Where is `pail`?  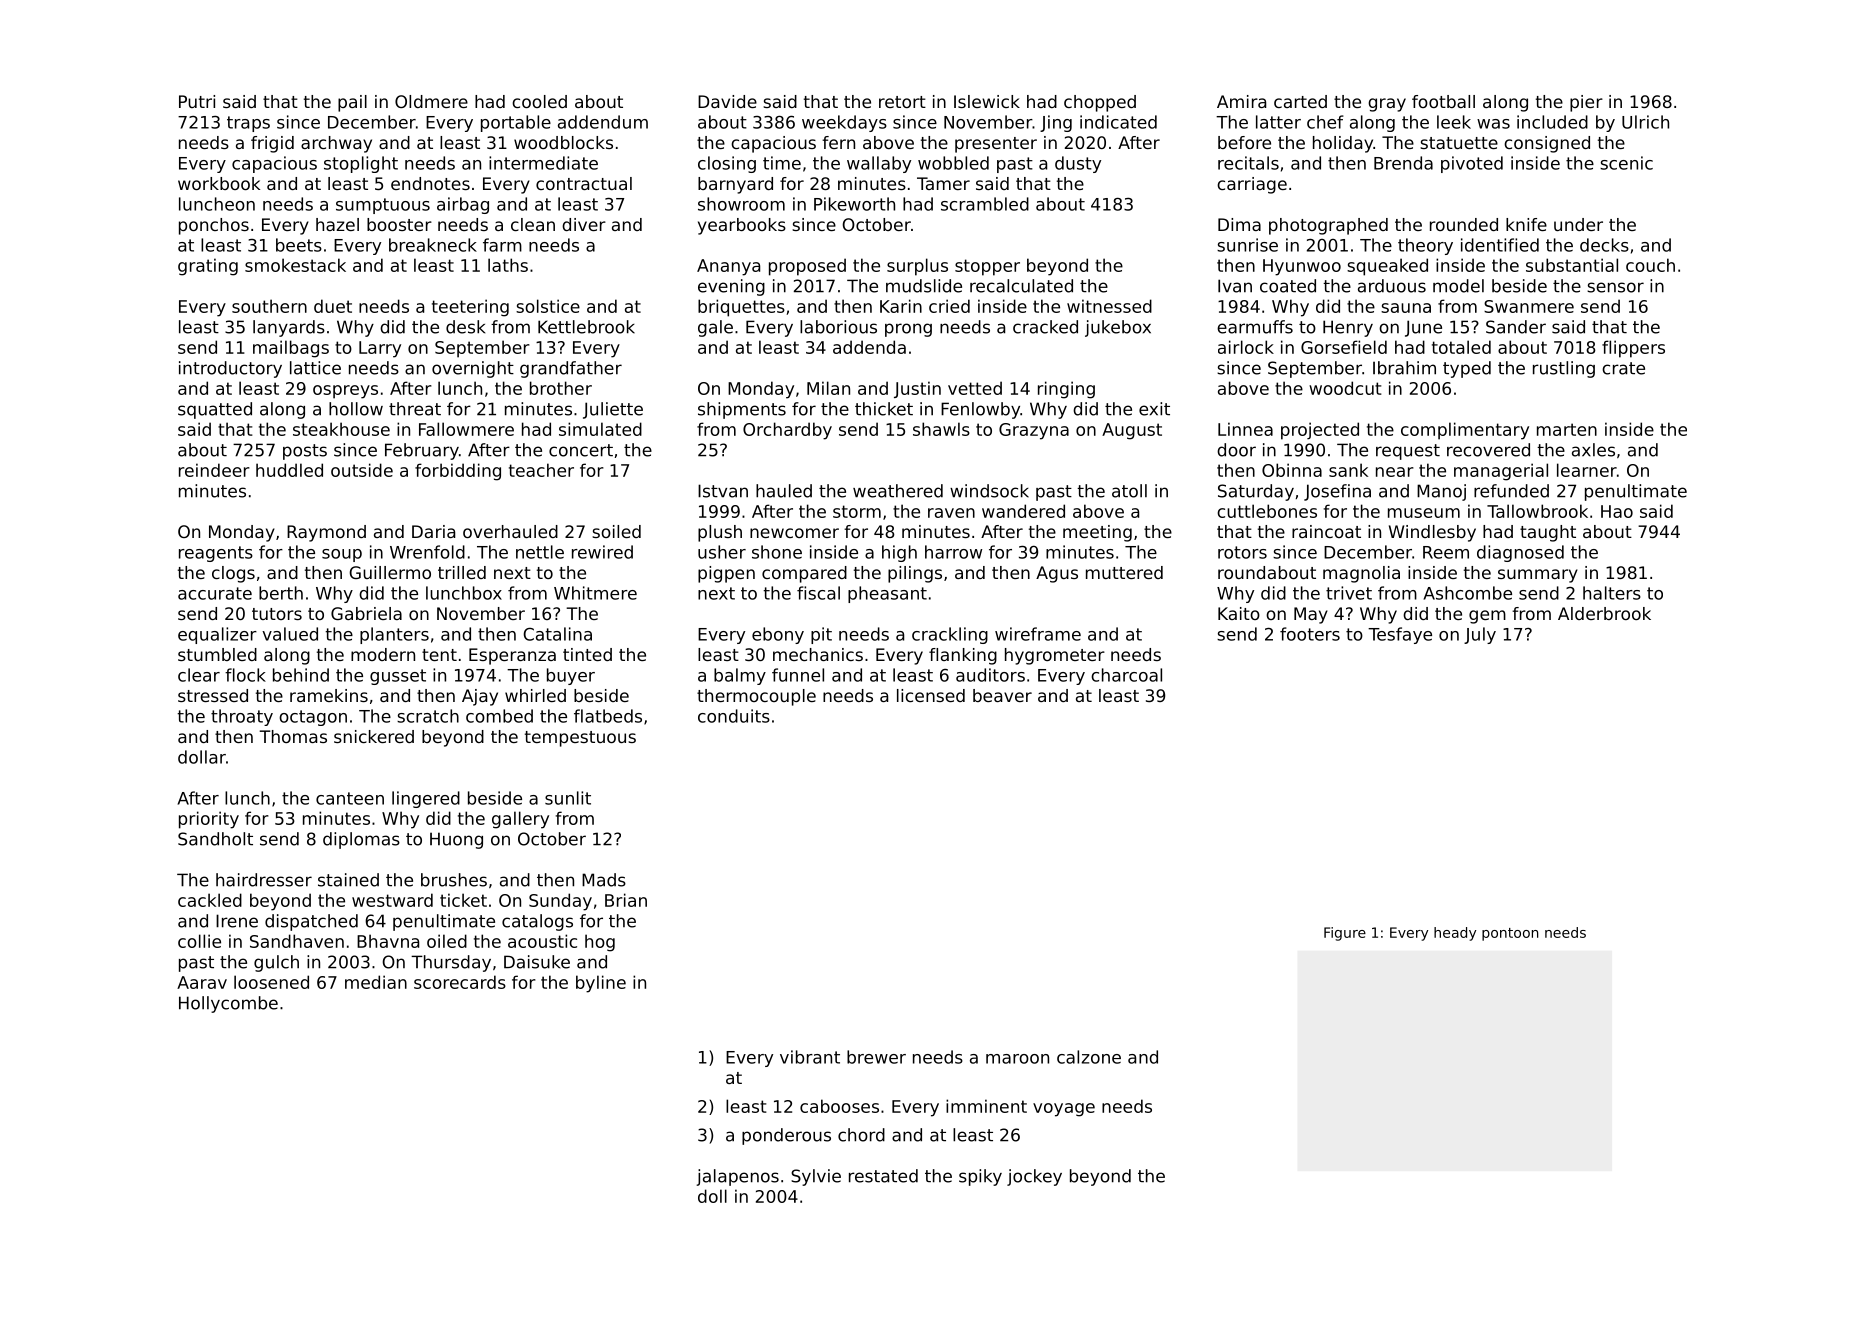 pail is located at coordinates (352, 103).
